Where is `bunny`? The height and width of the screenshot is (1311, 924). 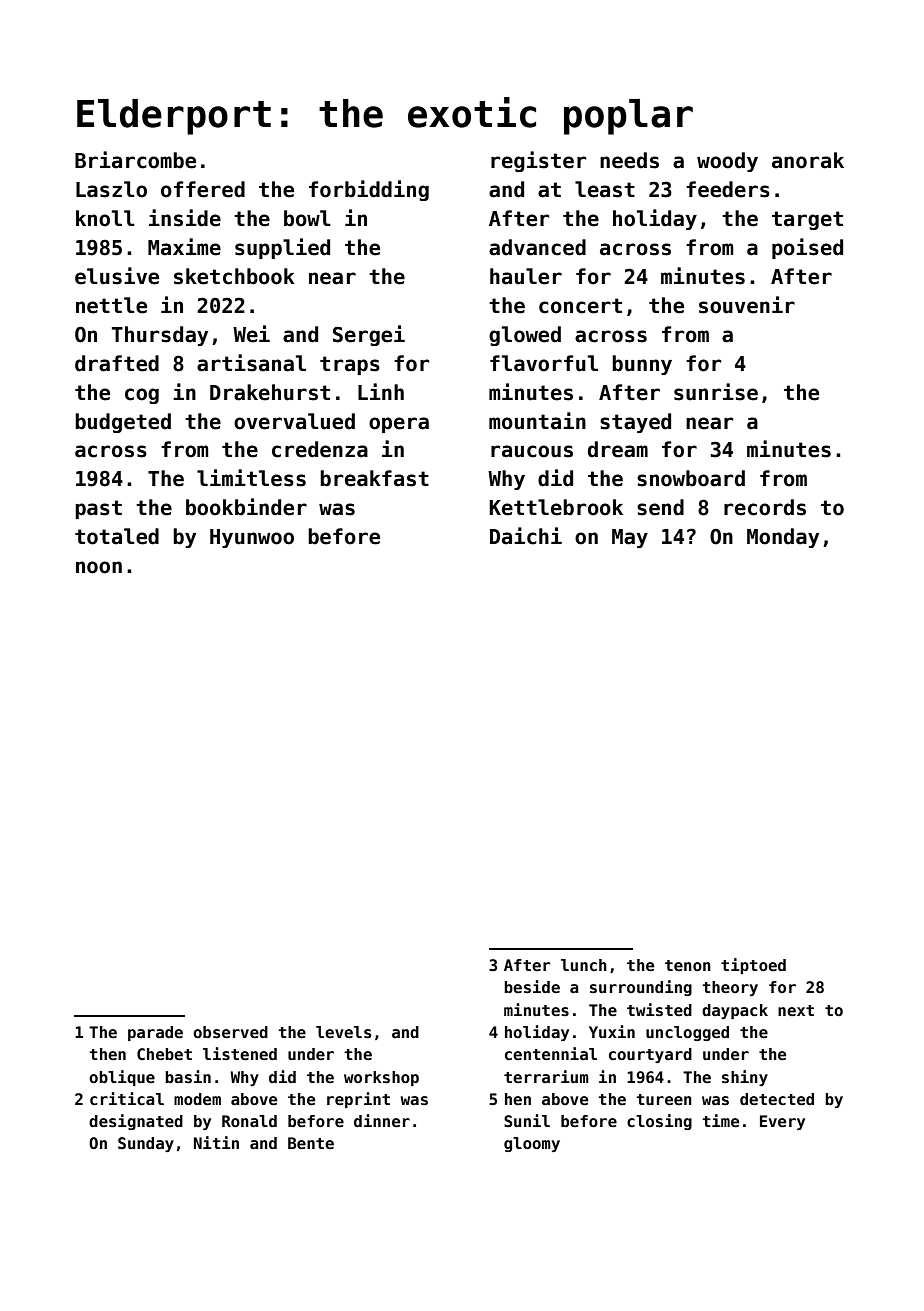 bunny is located at coordinates (642, 365).
